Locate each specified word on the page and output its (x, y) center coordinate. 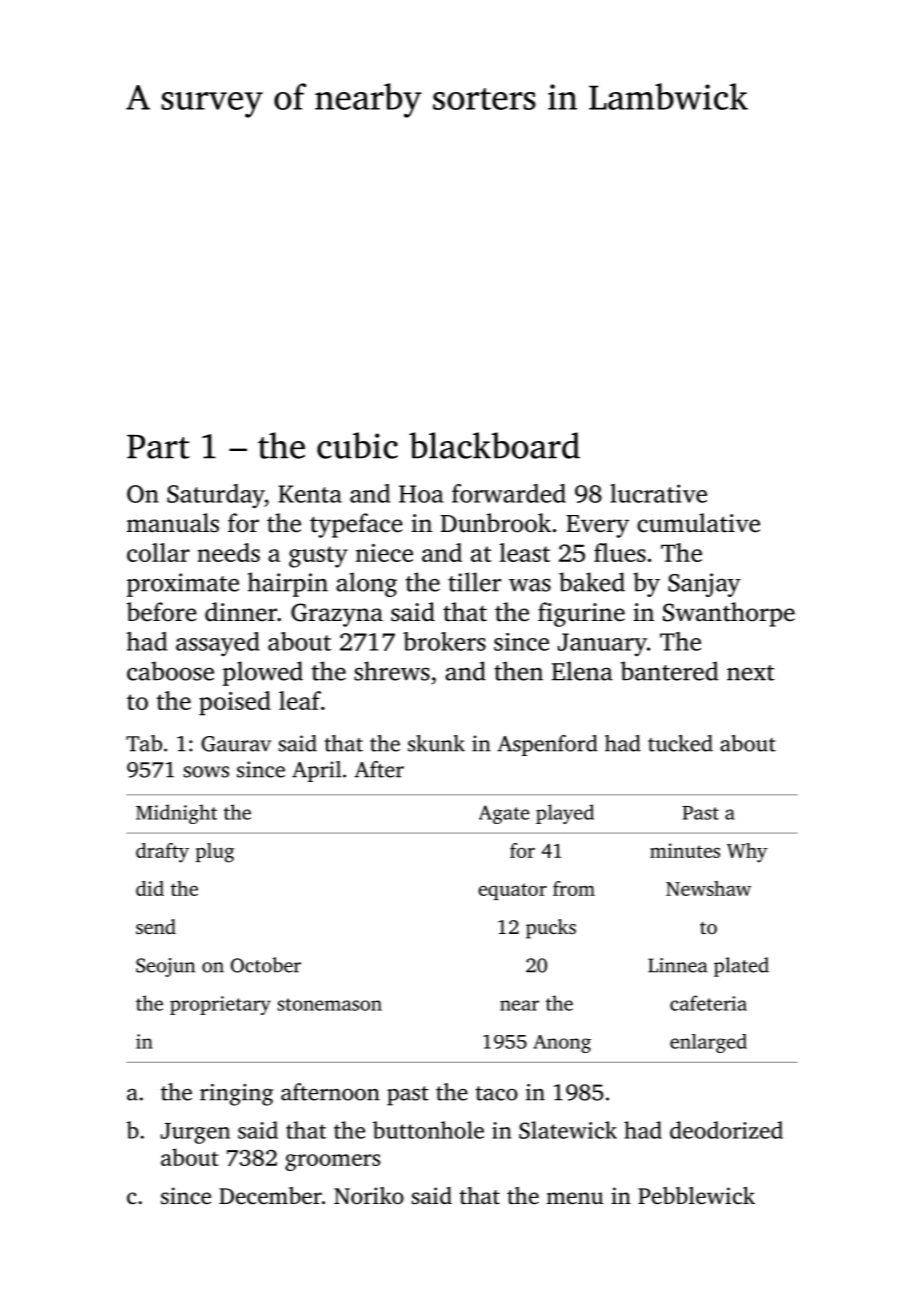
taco (497, 1093)
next (751, 673)
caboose (170, 671)
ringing (236, 1095)
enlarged (708, 1043)
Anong (562, 1044)
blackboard (494, 445)
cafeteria (708, 1003)
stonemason (329, 1004)
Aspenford (547, 745)
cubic (357, 445)
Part (158, 447)
